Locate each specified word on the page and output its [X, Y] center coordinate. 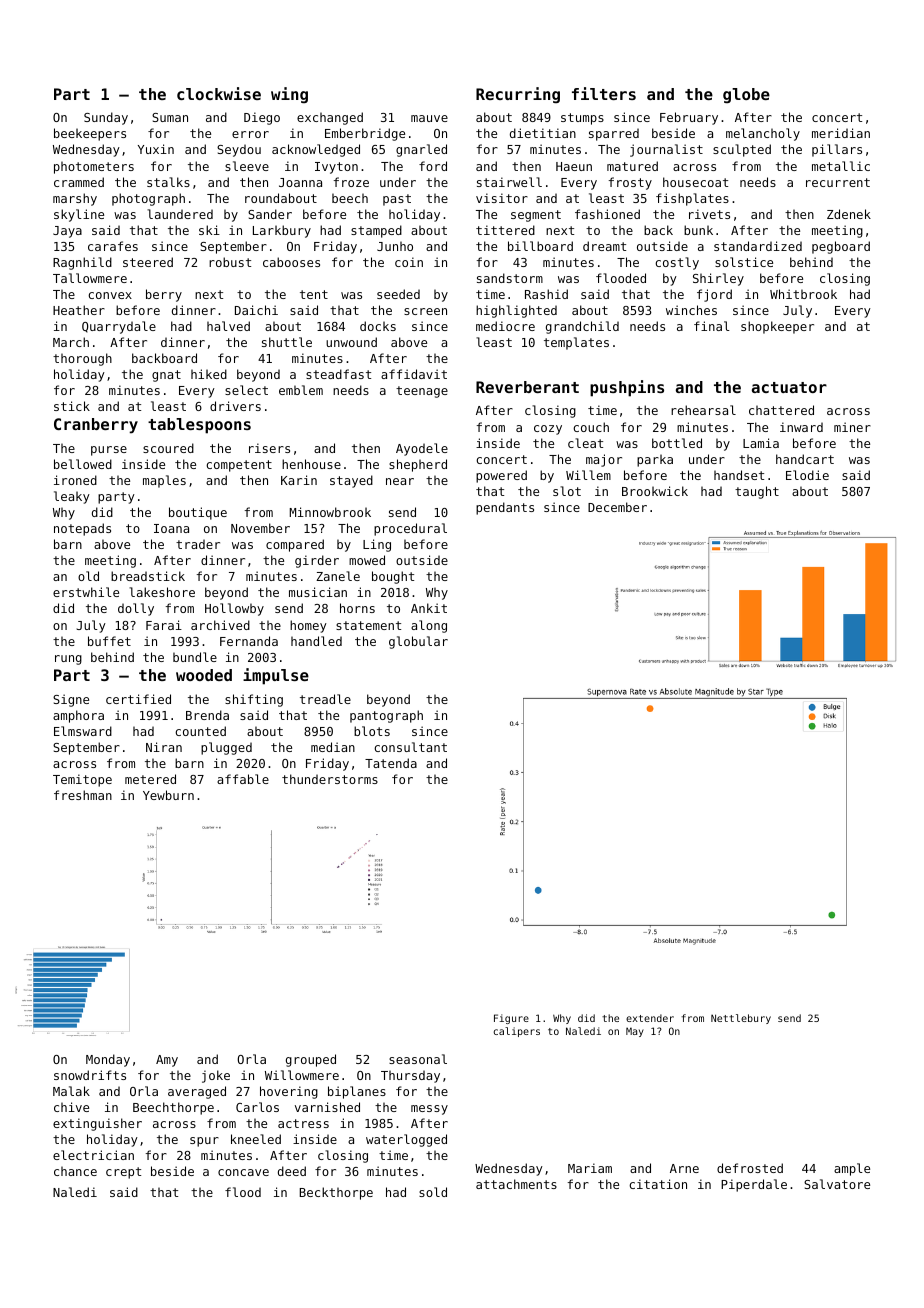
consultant [410, 747]
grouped [311, 1060]
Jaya [67, 232]
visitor [502, 198]
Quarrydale [119, 327]
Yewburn [168, 795]
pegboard [841, 247]
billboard [540, 246]
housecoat [695, 182]
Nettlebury [741, 1019]
